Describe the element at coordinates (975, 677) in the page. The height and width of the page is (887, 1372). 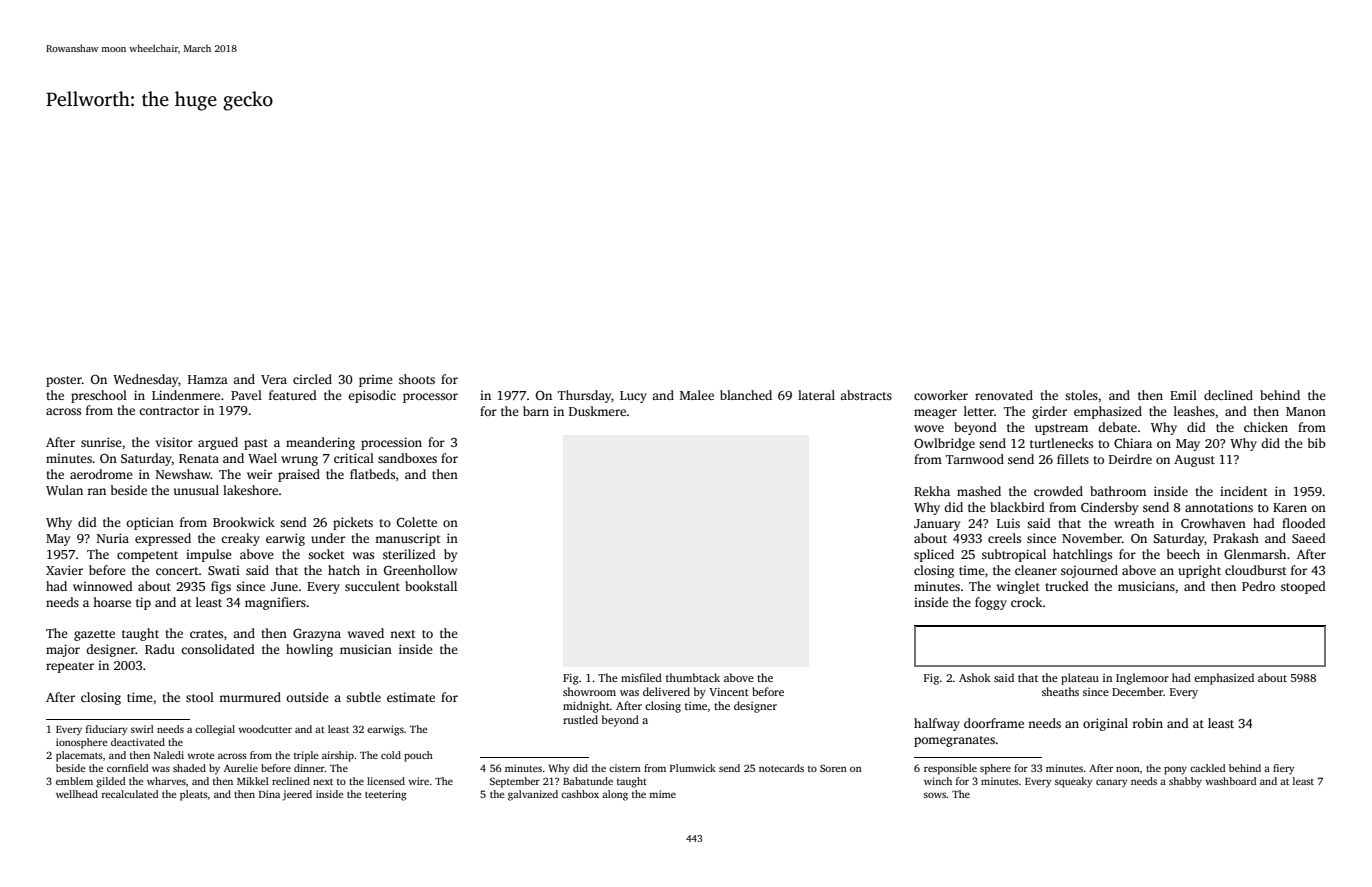
I see `Ashok` at that location.
